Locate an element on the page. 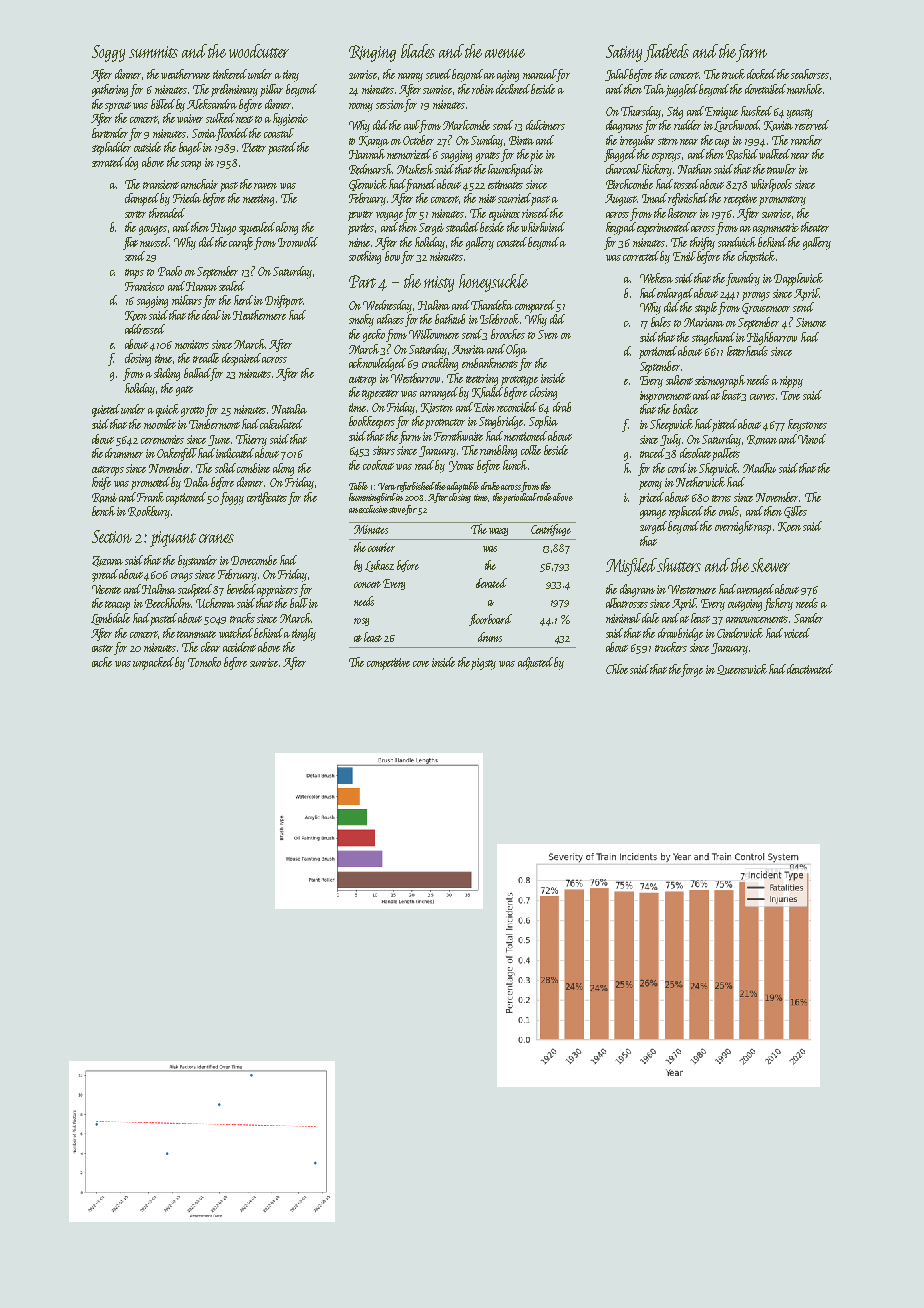  woodcutter is located at coordinates (259, 51).
